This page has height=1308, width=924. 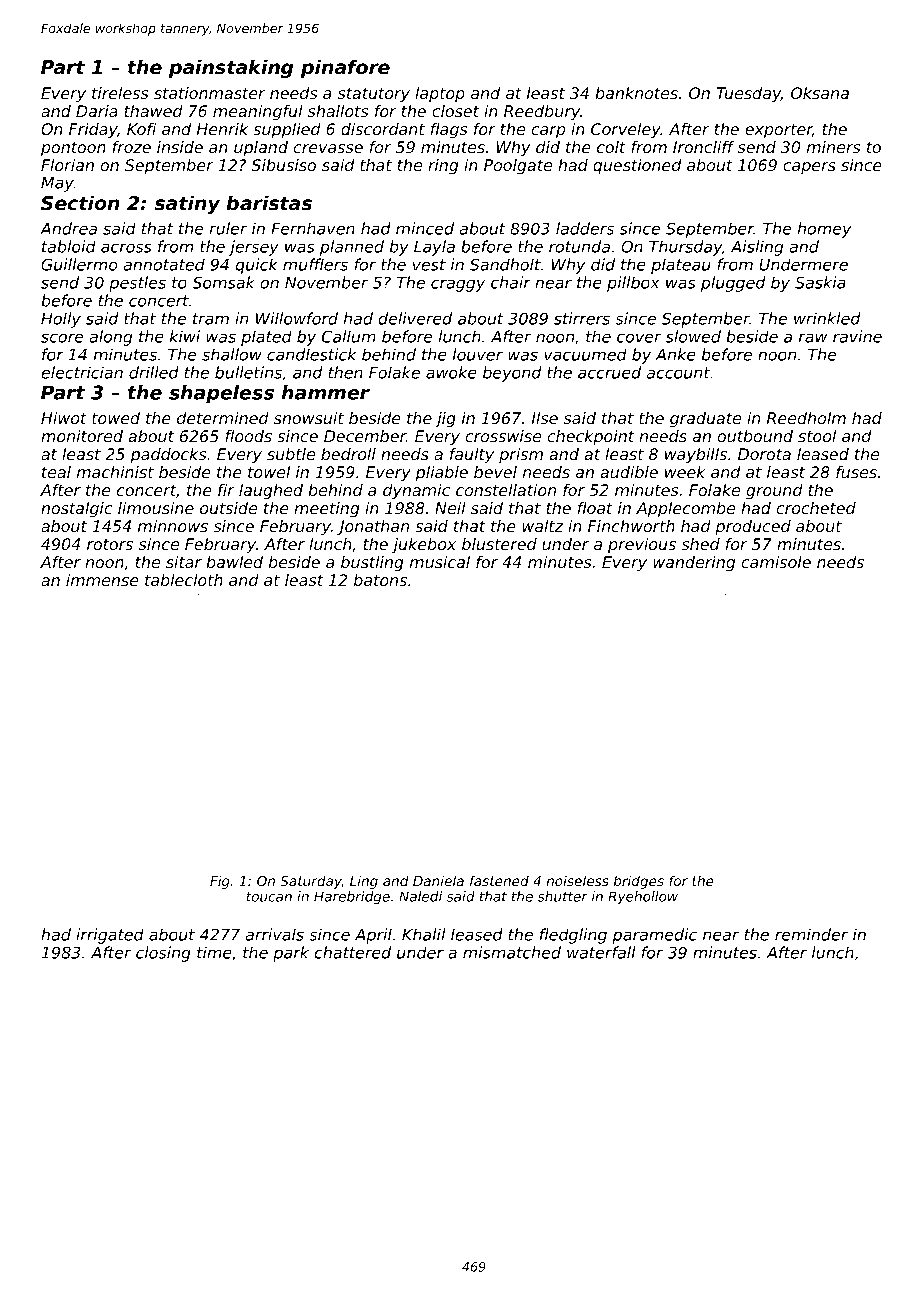 What do you see at coordinates (776, 562) in the page?
I see `camisole` at bounding box center [776, 562].
